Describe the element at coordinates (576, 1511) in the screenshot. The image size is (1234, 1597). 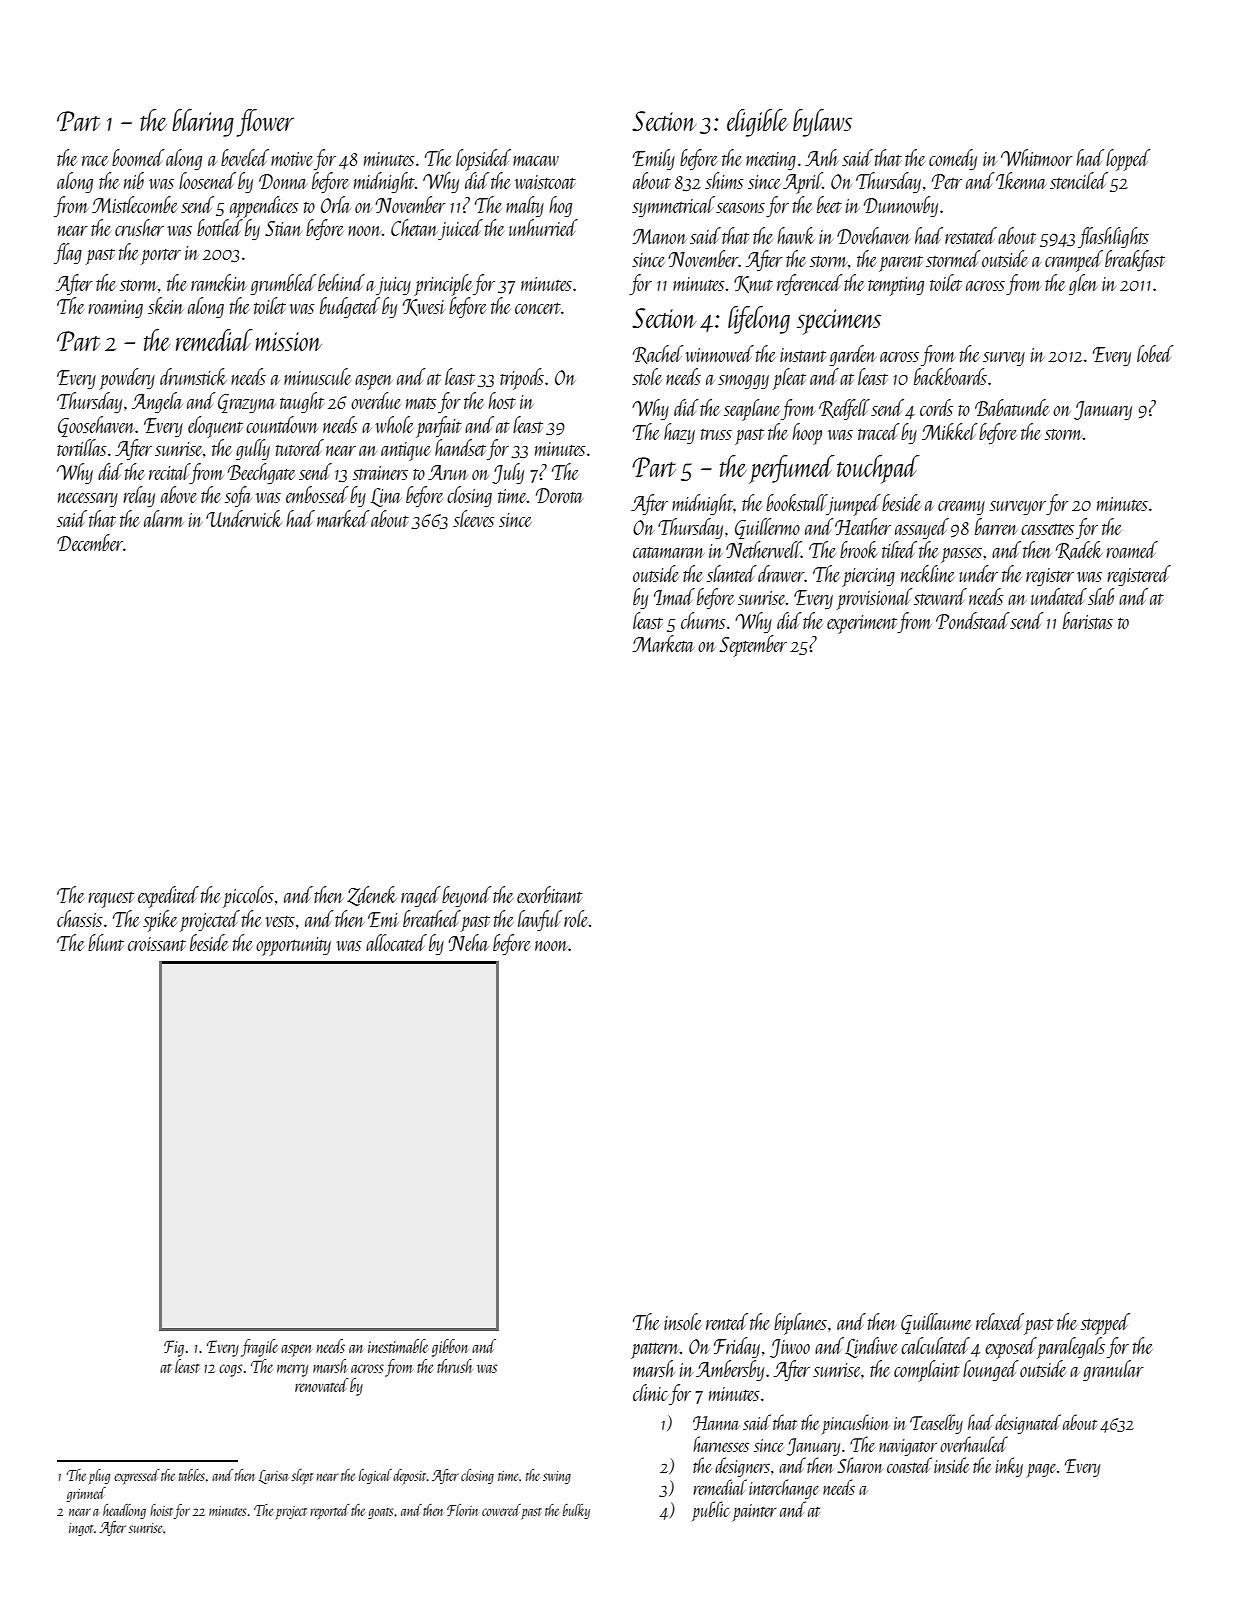
I see `bulky` at that location.
